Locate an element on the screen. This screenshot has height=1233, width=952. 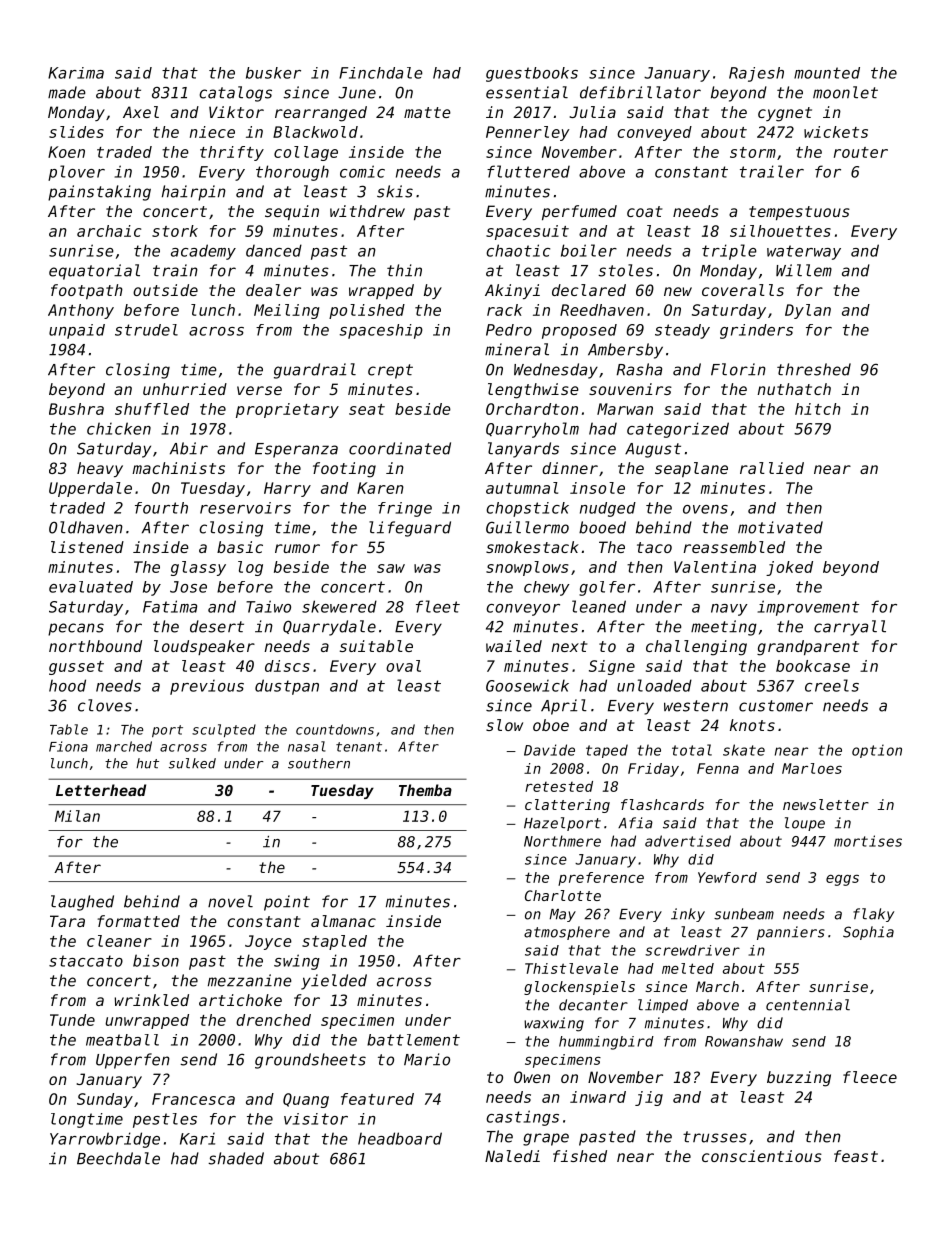
rallied is located at coordinates (772, 468).
